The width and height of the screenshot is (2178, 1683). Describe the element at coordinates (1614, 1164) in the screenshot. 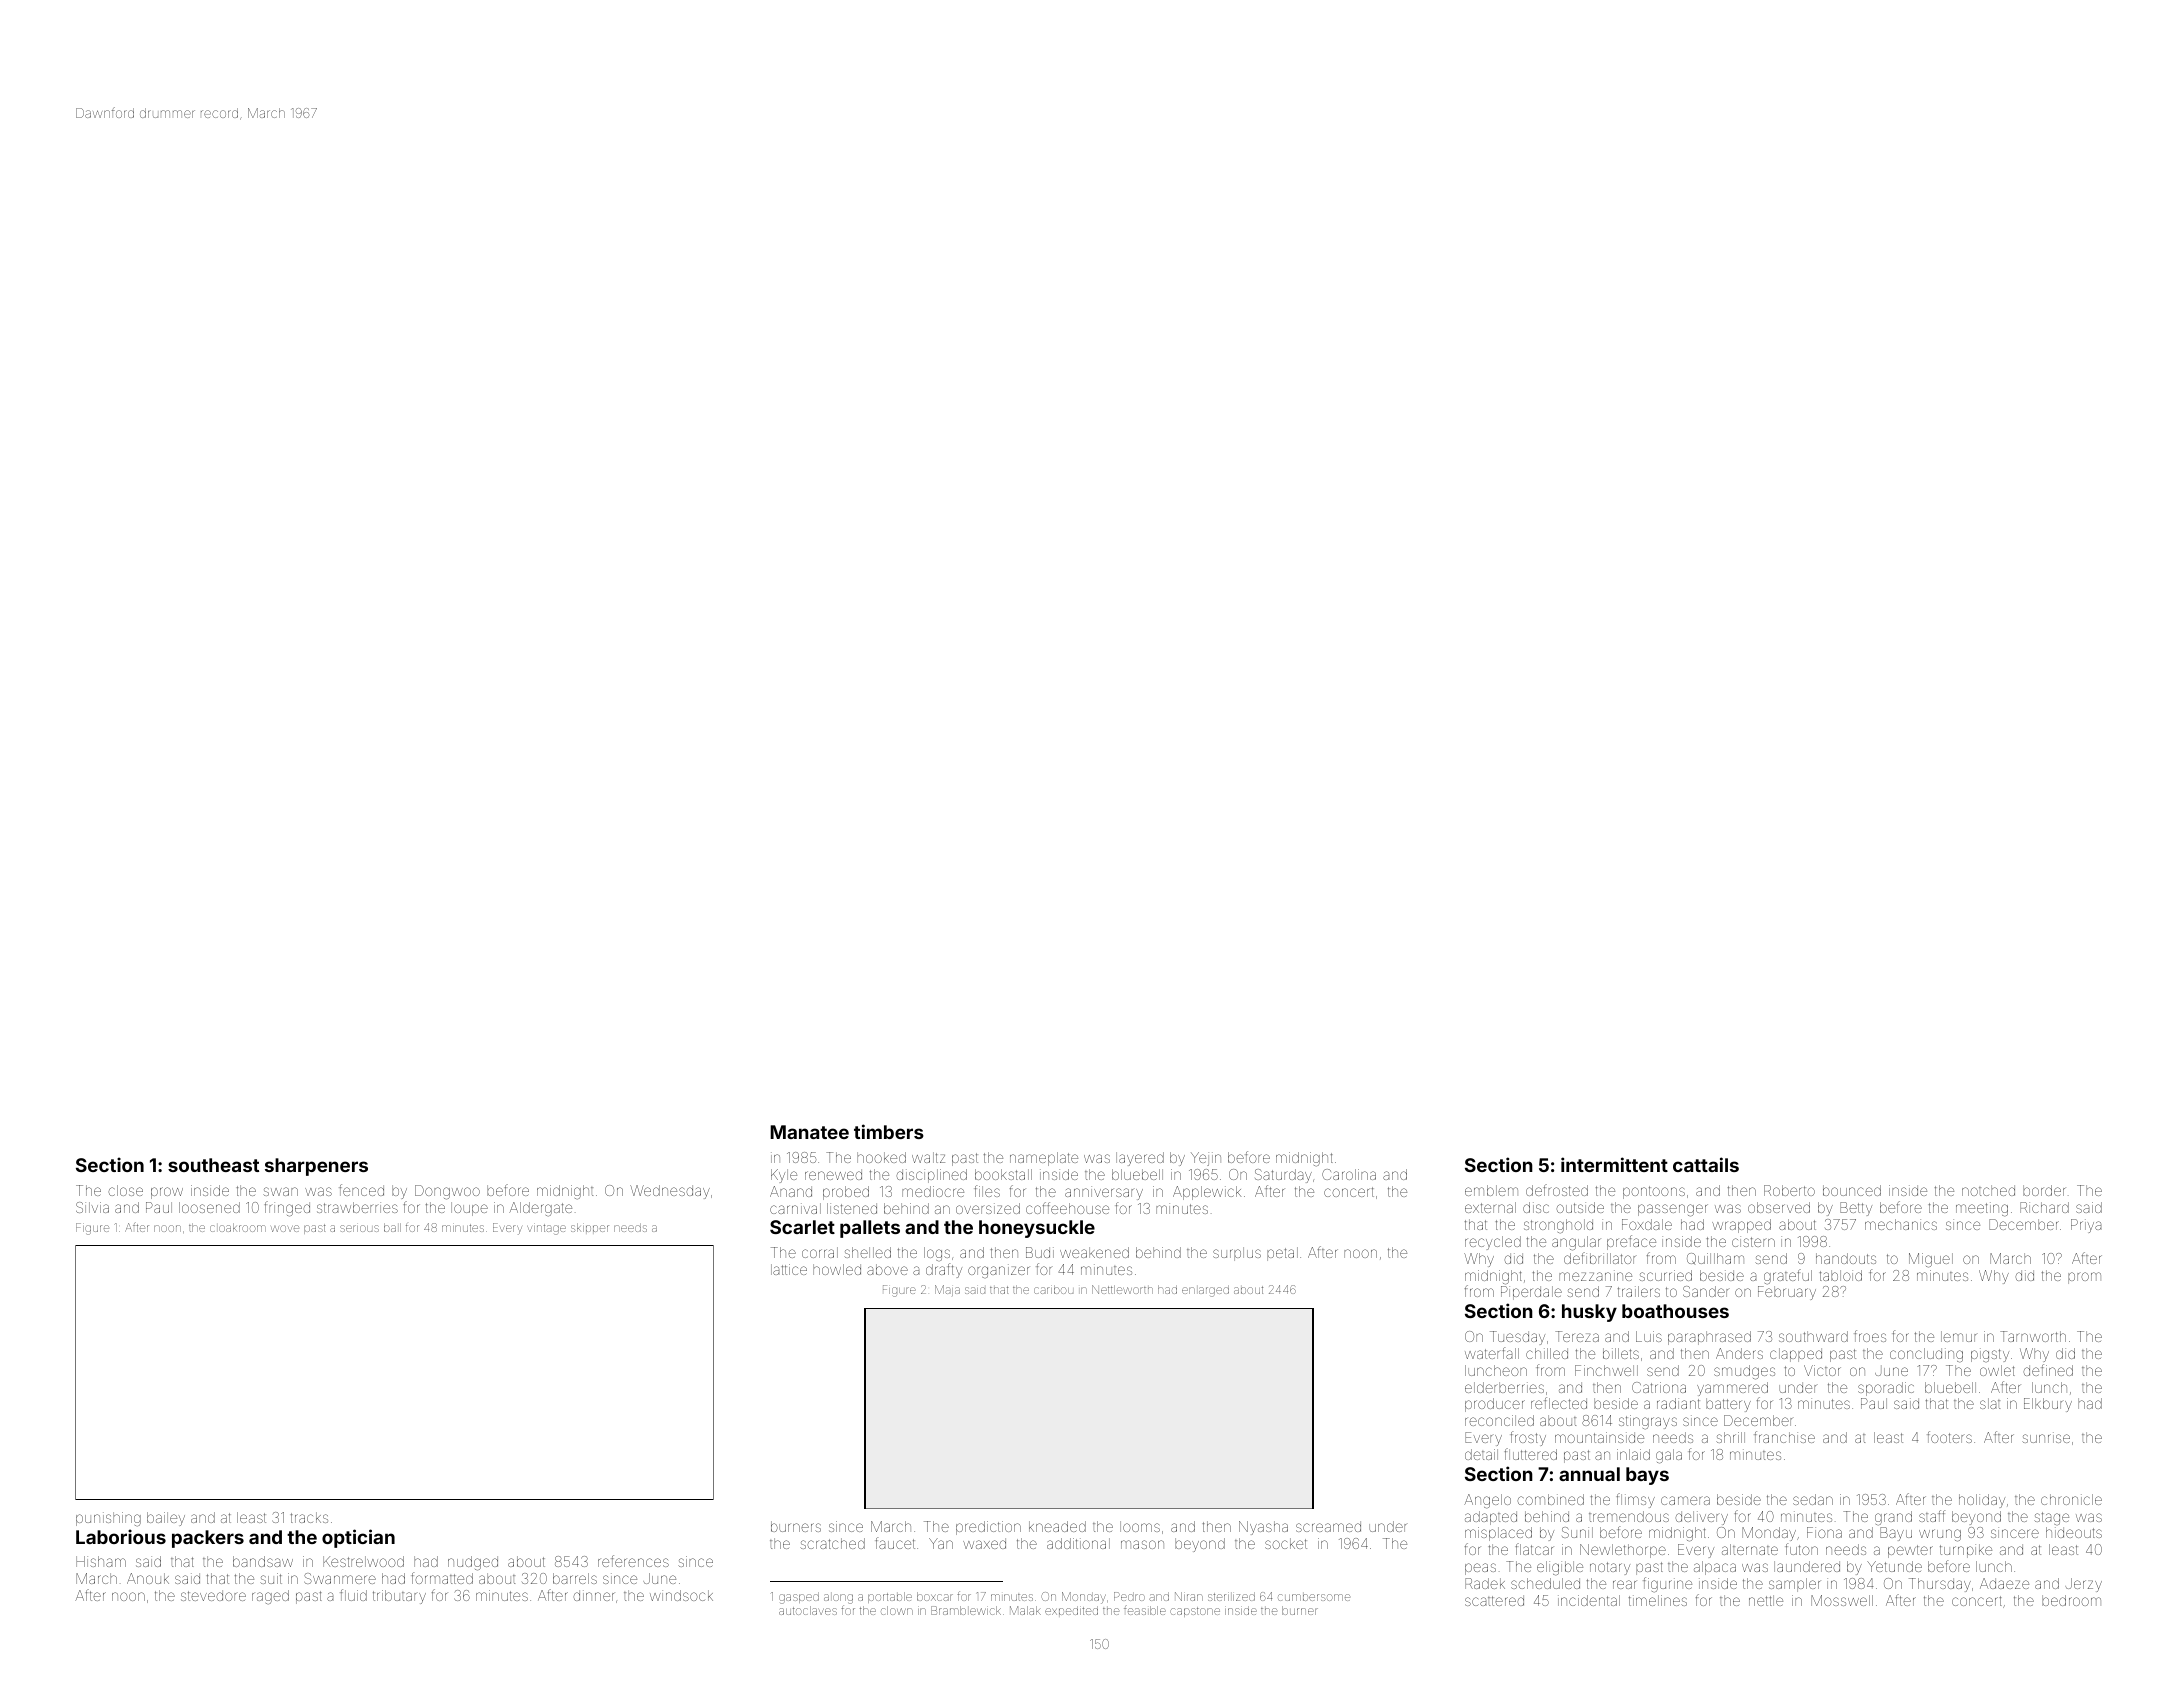

I see `intermittent` at that location.
